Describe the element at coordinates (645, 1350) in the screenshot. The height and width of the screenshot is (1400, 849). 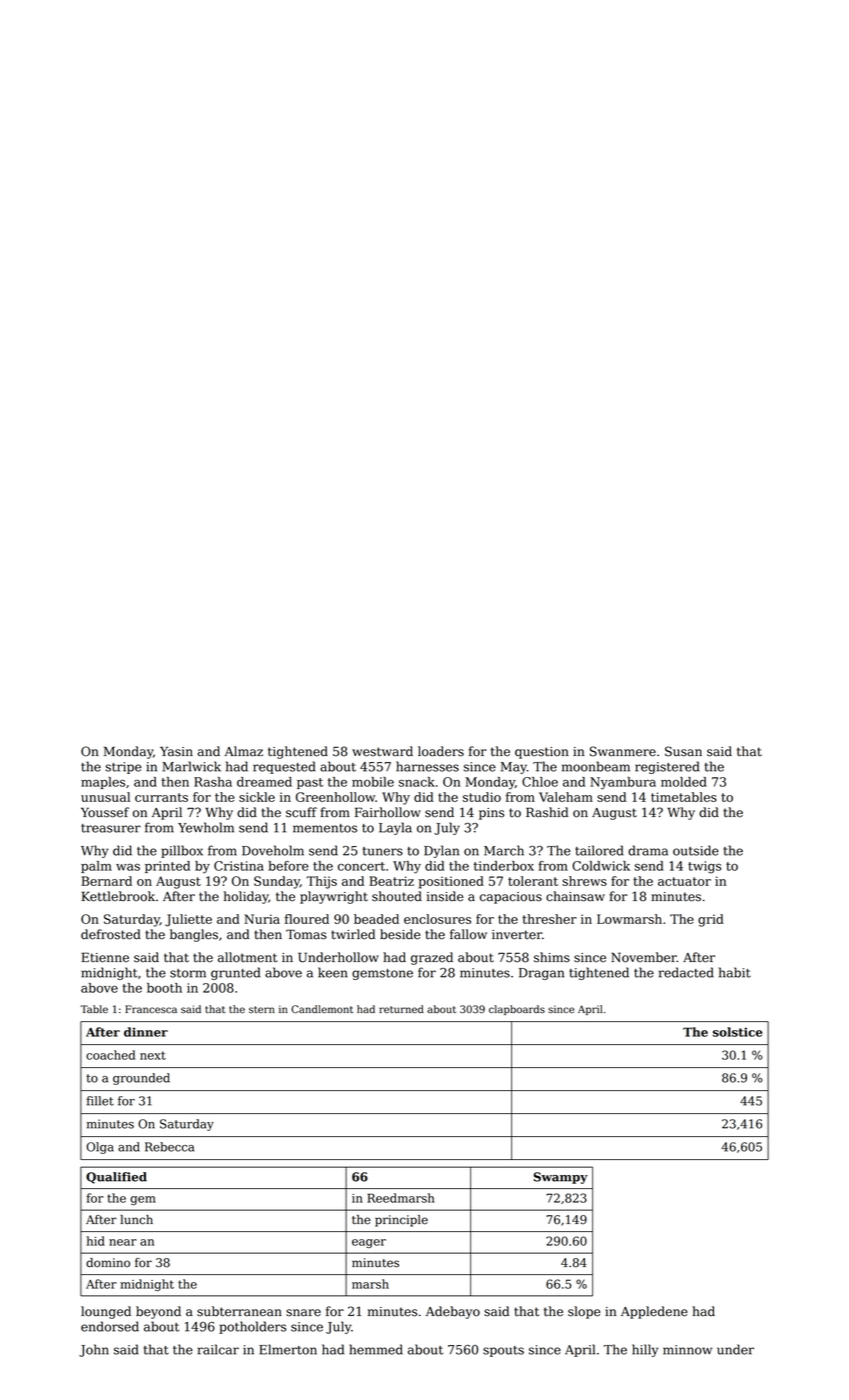
I see `hilly` at that location.
